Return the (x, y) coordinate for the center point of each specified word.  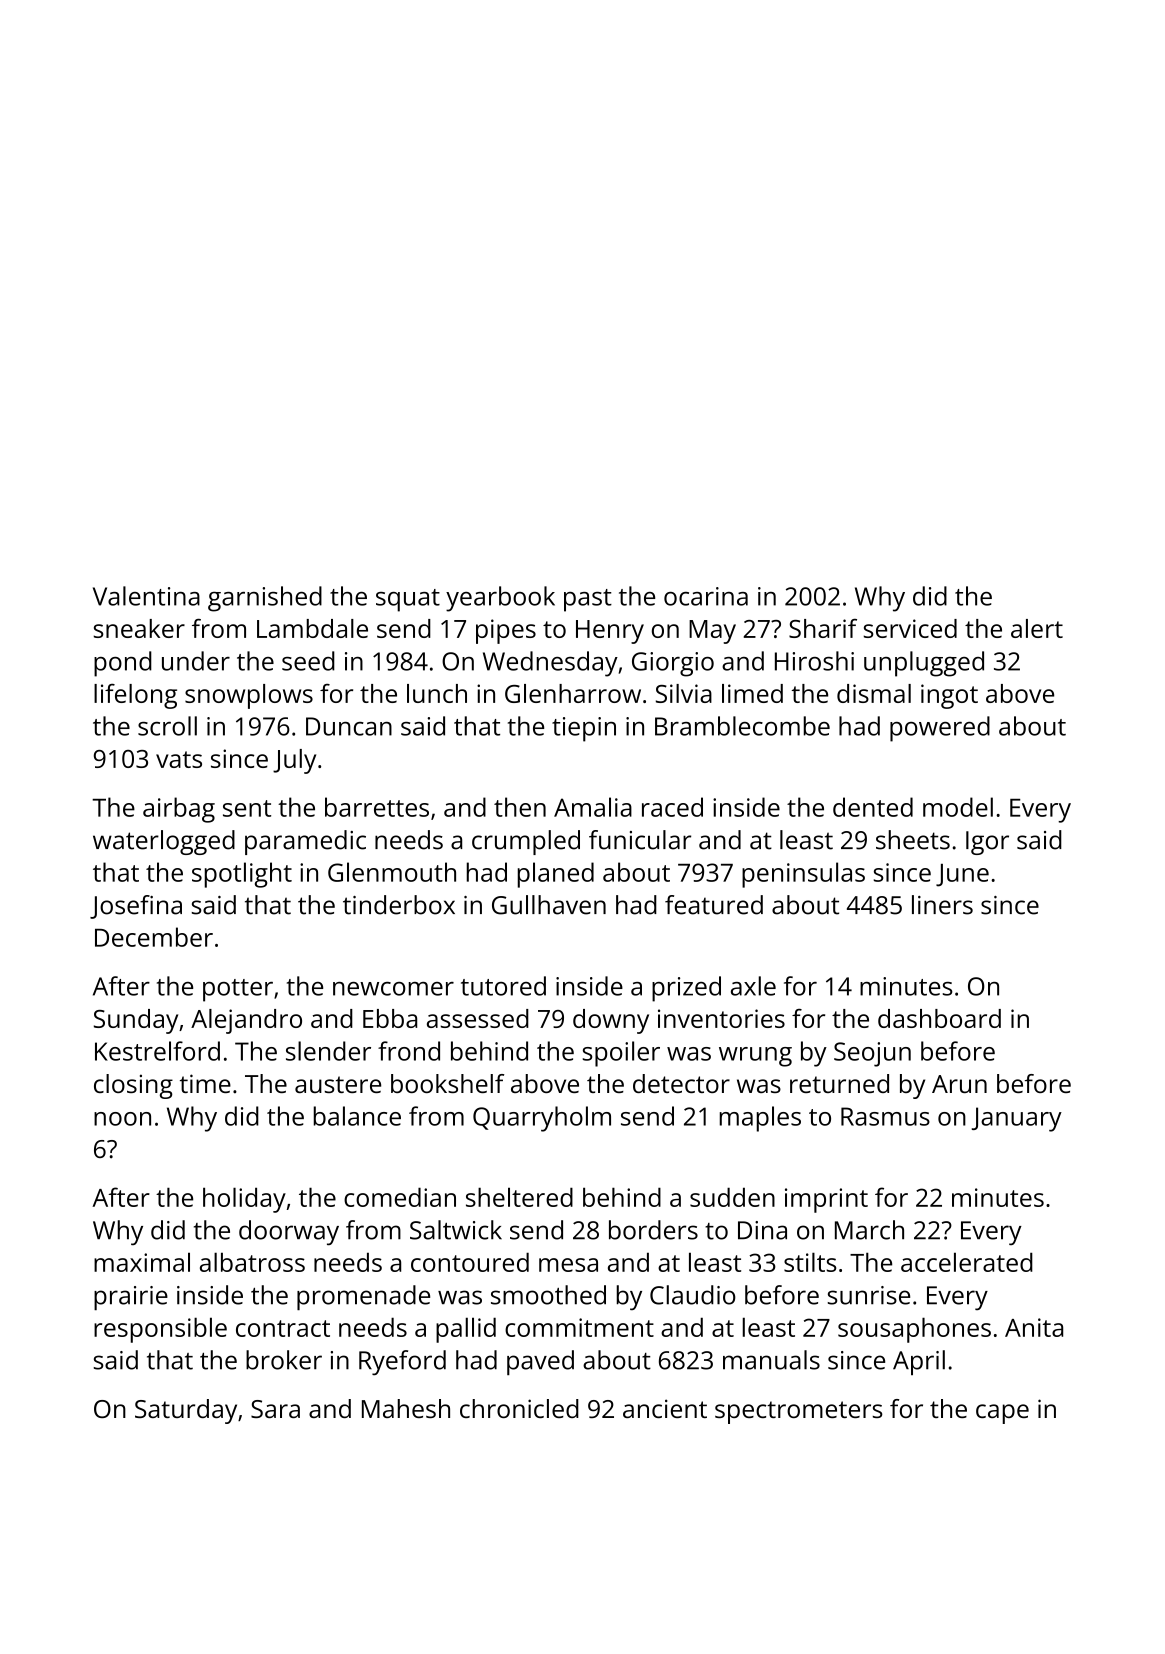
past (588, 600)
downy (611, 1021)
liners (942, 905)
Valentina (146, 596)
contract (283, 1328)
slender (328, 1051)
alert (1037, 628)
